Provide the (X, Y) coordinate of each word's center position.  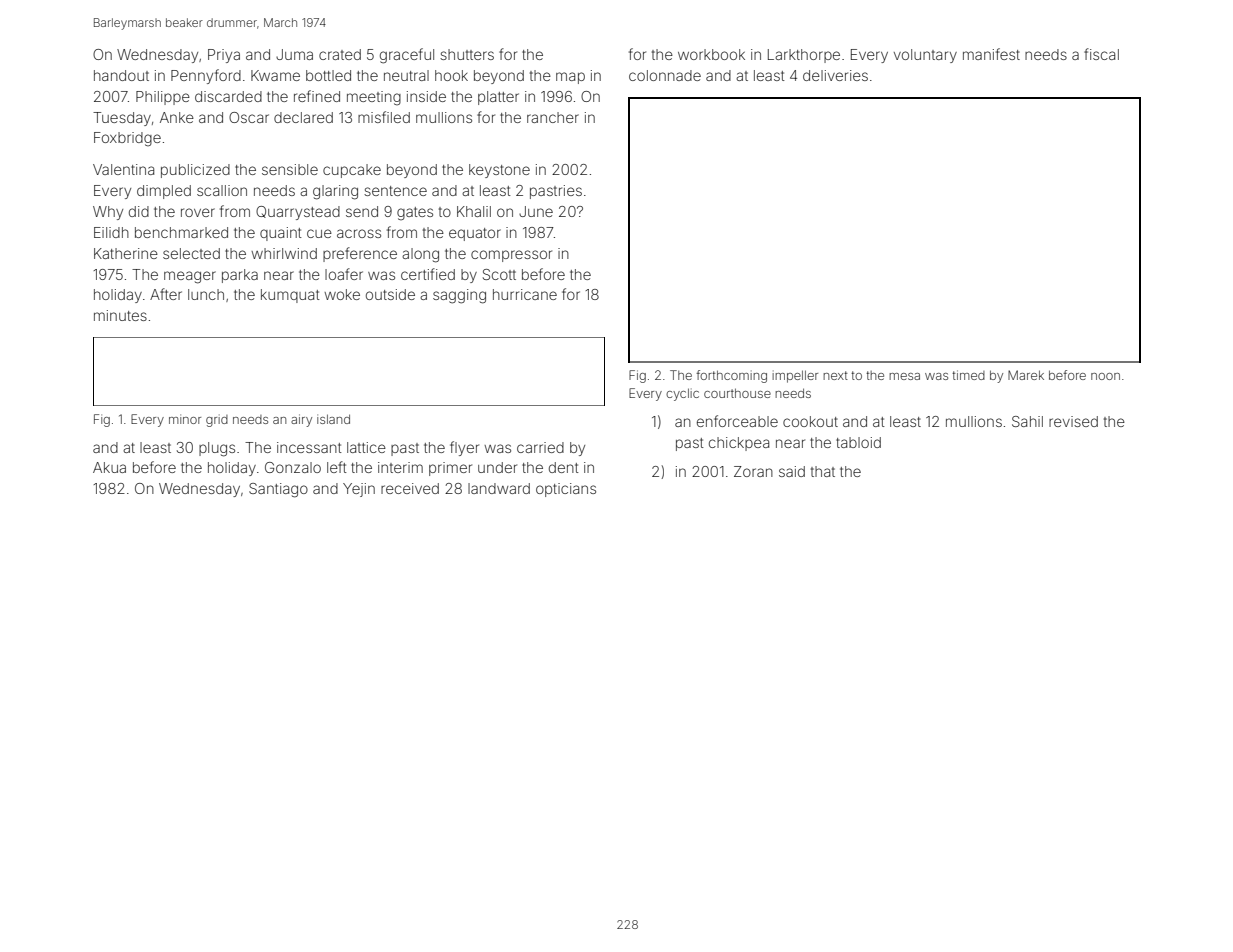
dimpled (164, 192)
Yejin (359, 490)
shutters (467, 54)
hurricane (525, 294)
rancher (553, 117)
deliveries (835, 75)
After (166, 294)
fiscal (1101, 54)
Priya (224, 56)
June (536, 211)
